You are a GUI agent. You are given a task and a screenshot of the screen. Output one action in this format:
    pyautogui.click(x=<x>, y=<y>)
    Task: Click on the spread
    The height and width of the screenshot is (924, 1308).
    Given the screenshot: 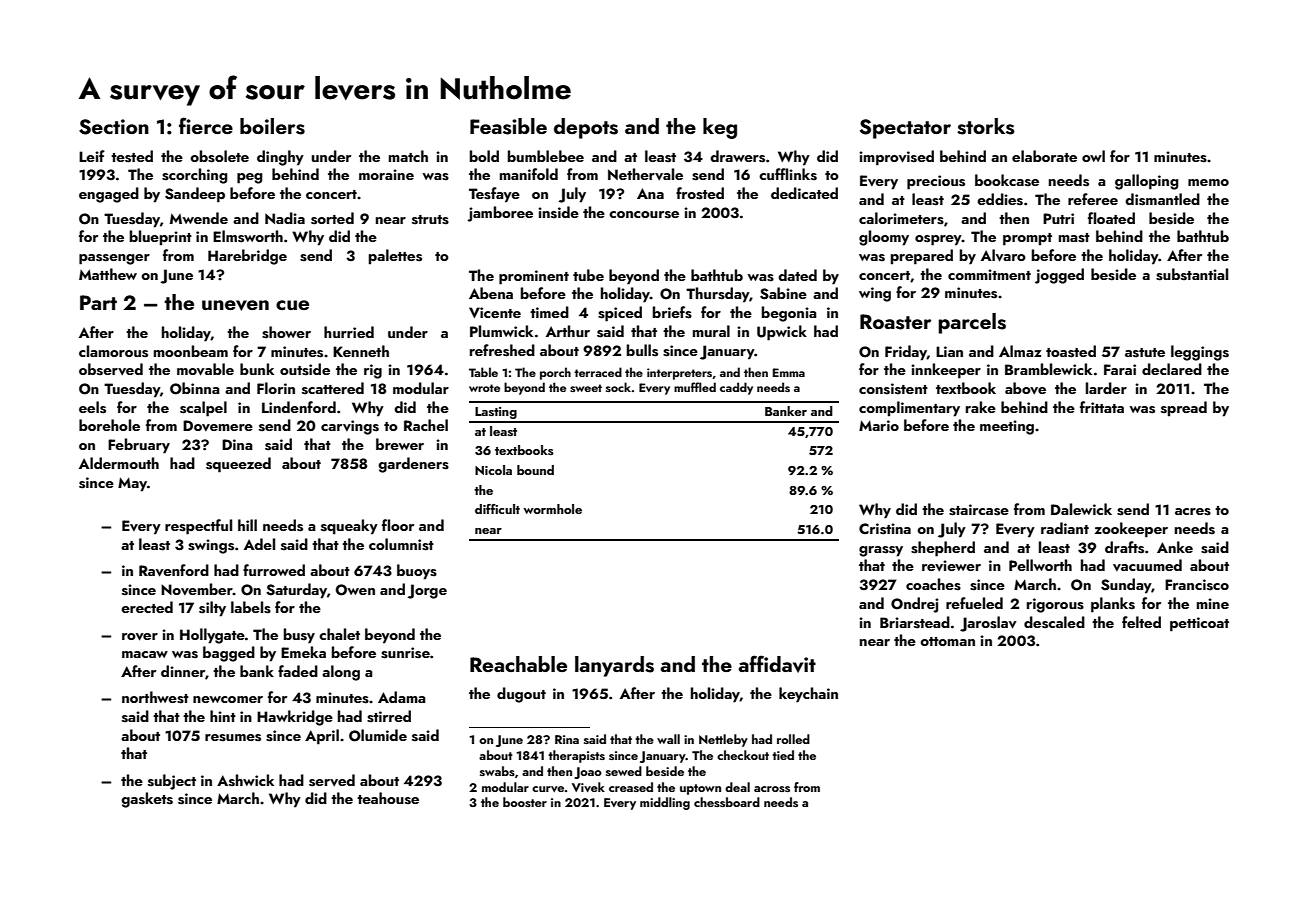 What is the action you would take?
    pyautogui.click(x=1184, y=409)
